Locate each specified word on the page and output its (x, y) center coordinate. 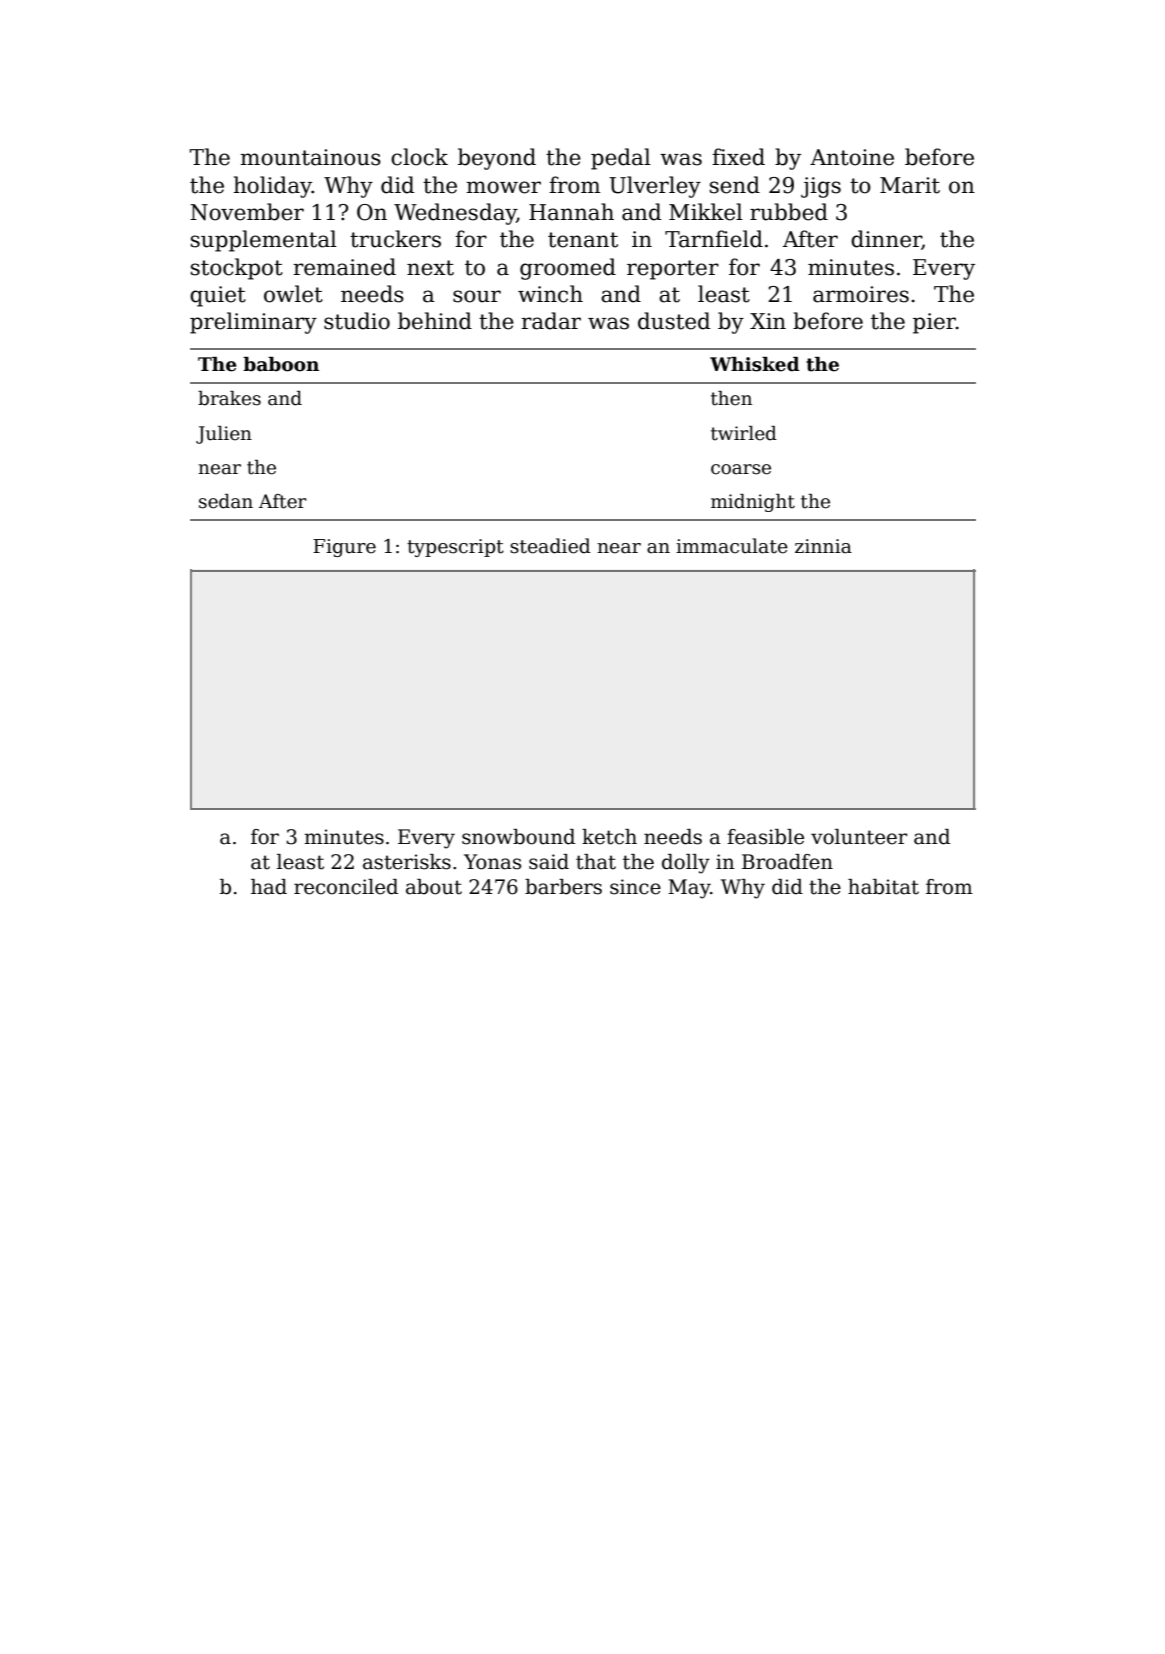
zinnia (823, 546)
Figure (344, 548)
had (269, 887)
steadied (550, 546)
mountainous (310, 157)
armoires (861, 294)
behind (435, 321)
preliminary (253, 323)
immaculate (732, 546)
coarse (741, 469)
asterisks (407, 862)
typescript (455, 548)
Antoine (852, 157)
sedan (226, 501)
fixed (738, 157)
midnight (753, 503)
